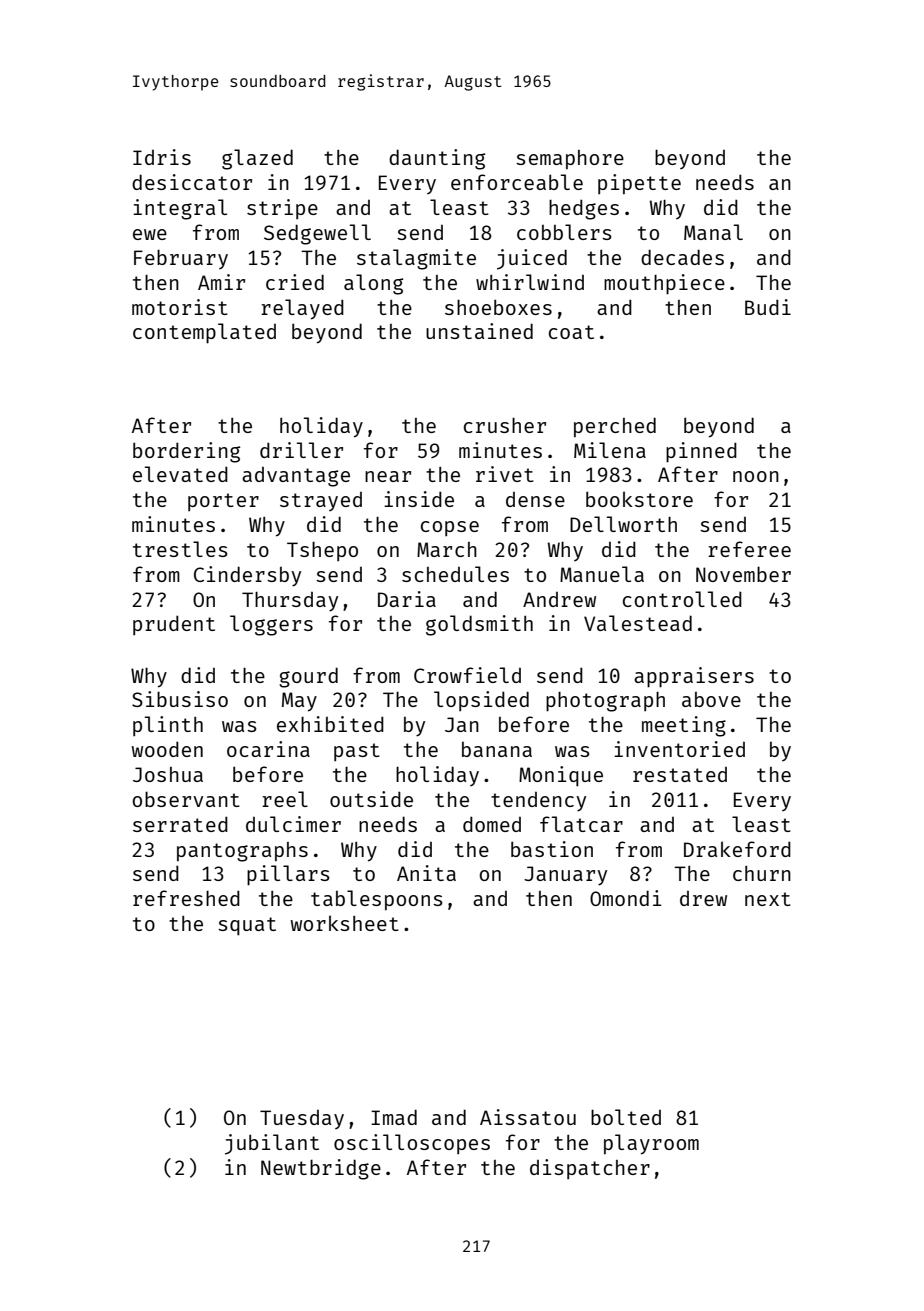 This screenshot has height=1311, width=924. What do you see at coordinates (497, 749) in the screenshot?
I see `banana` at bounding box center [497, 749].
